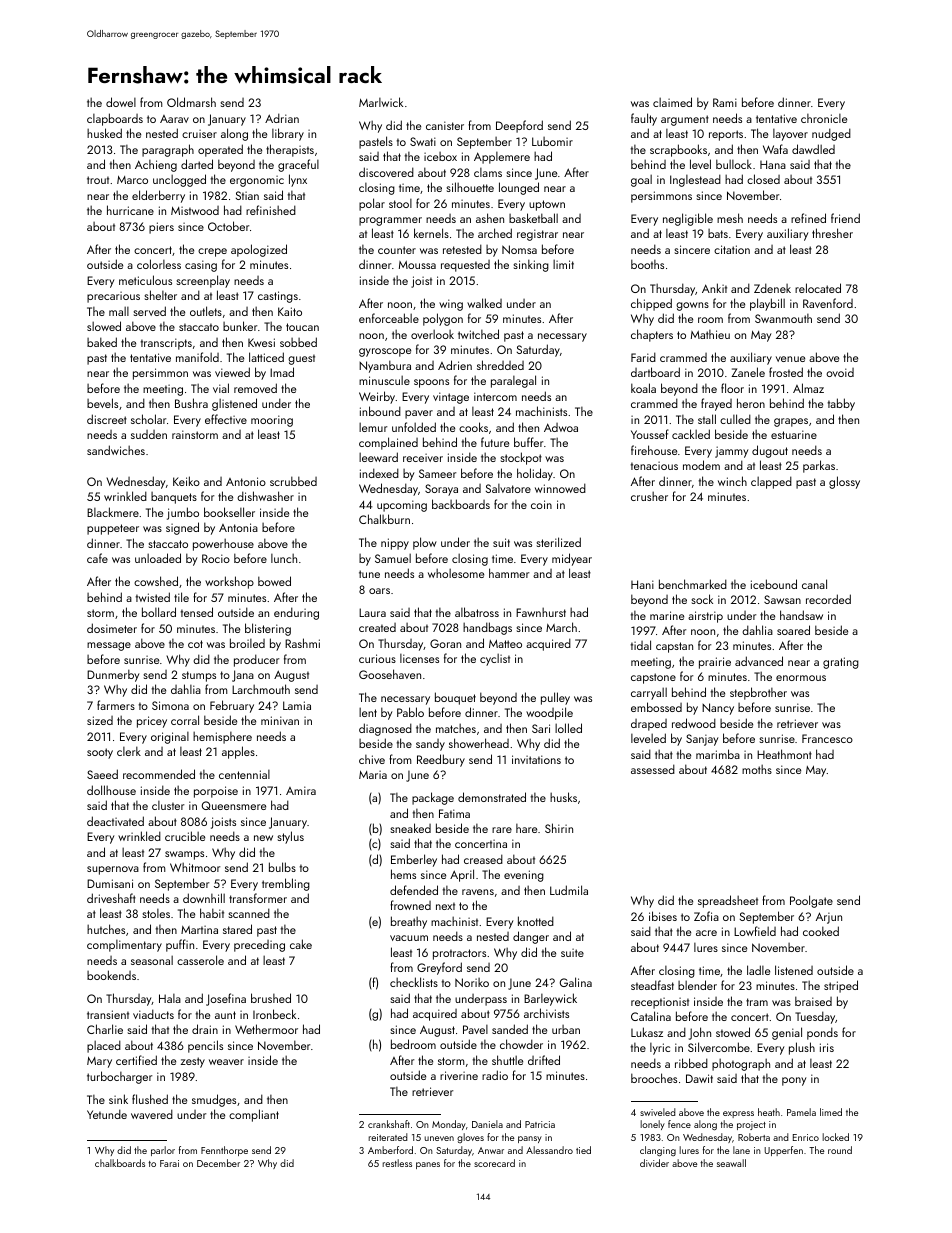  Describe the element at coordinates (824, 118) in the screenshot. I see `chronicle` at that location.
